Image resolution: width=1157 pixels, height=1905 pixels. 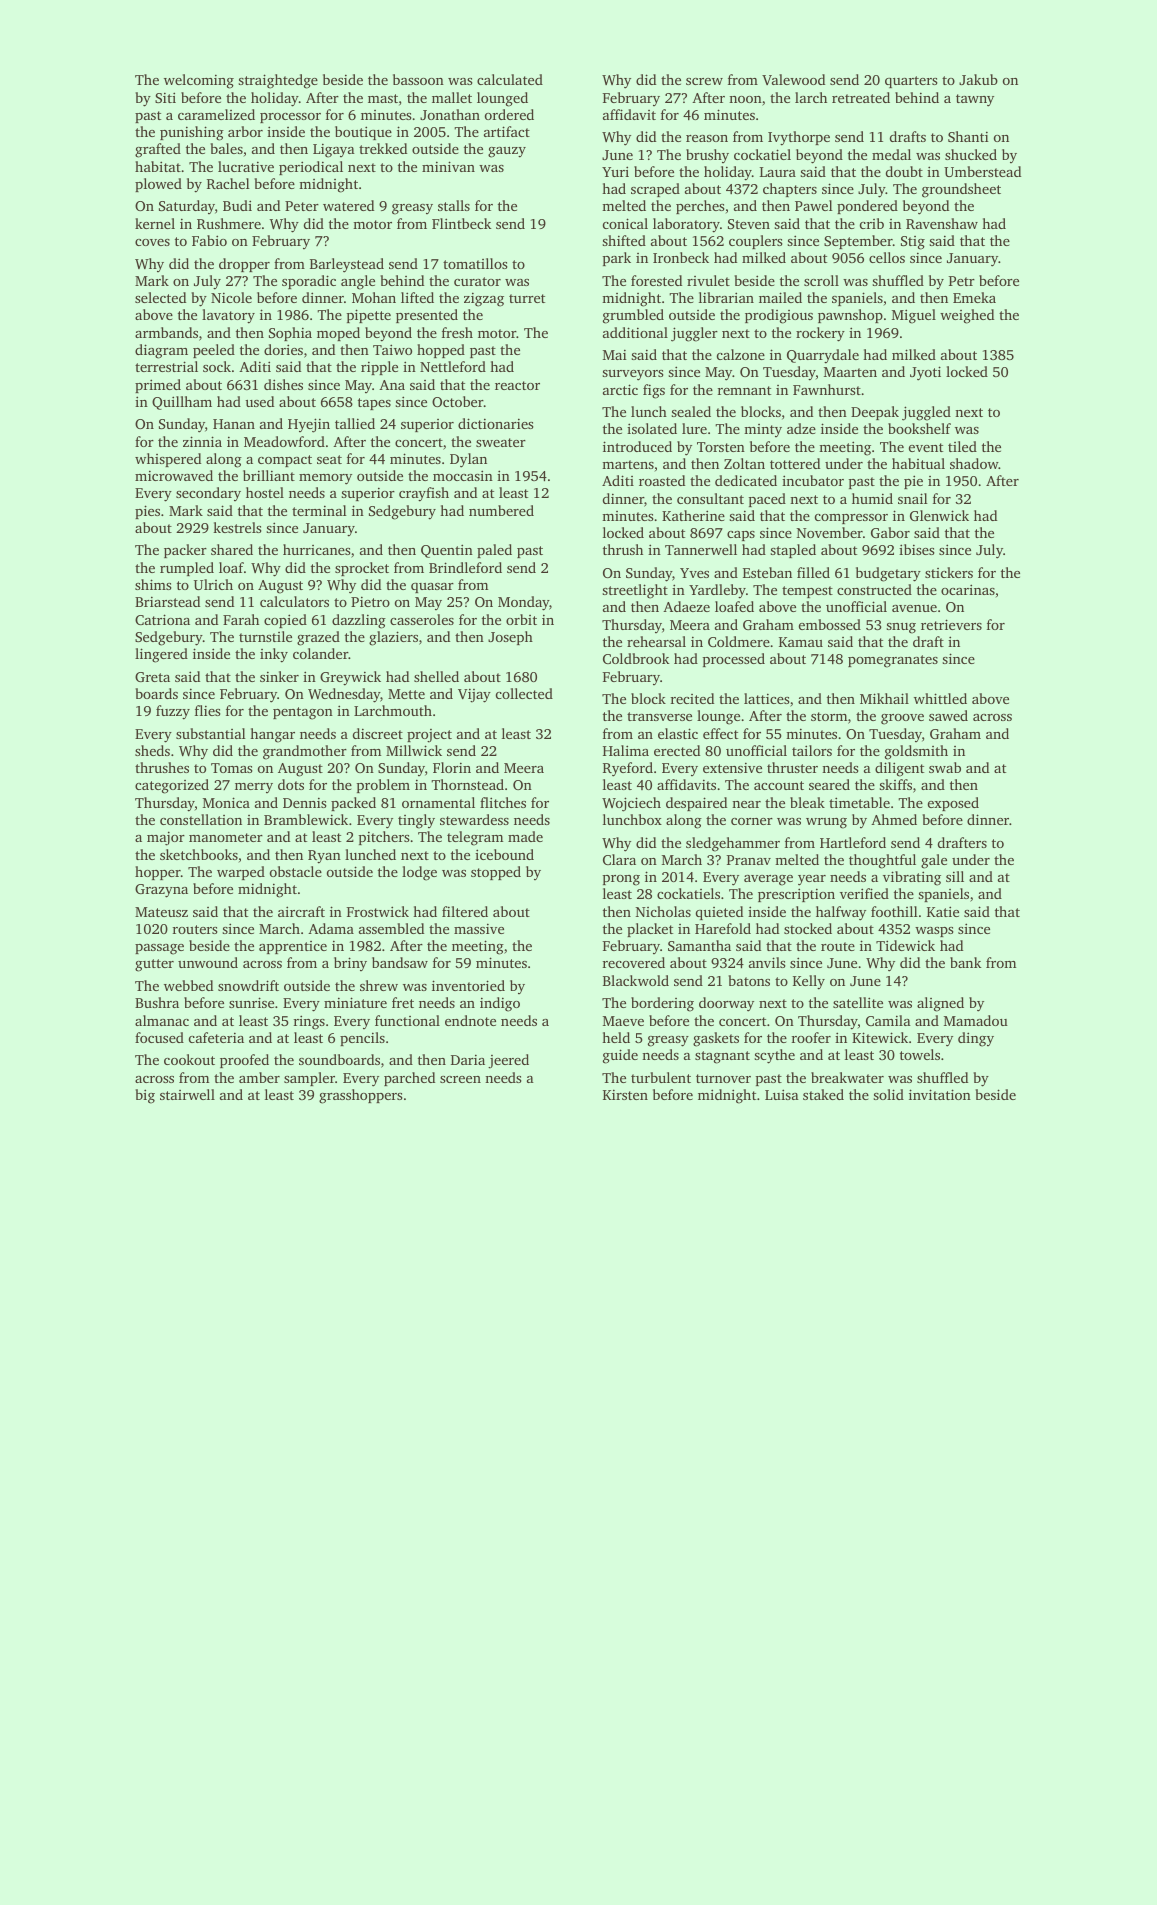 I want to click on welcoming, so click(x=199, y=81).
